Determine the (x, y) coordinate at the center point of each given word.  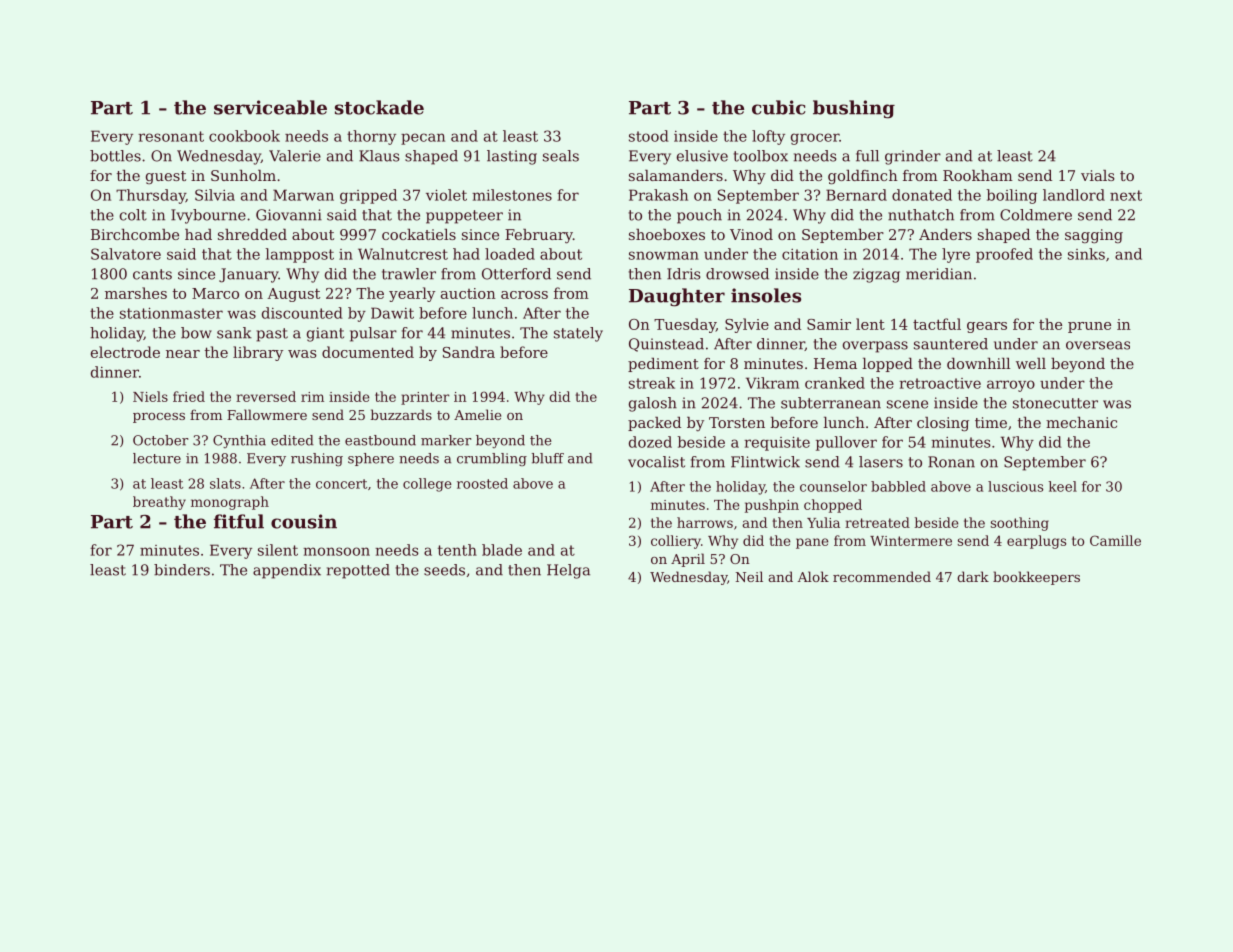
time (991, 422)
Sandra (469, 352)
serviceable (270, 107)
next (1126, 195)
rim (312, 397)
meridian (939, 274)
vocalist (656, 462)
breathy (159, 503)
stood (649, 136)
